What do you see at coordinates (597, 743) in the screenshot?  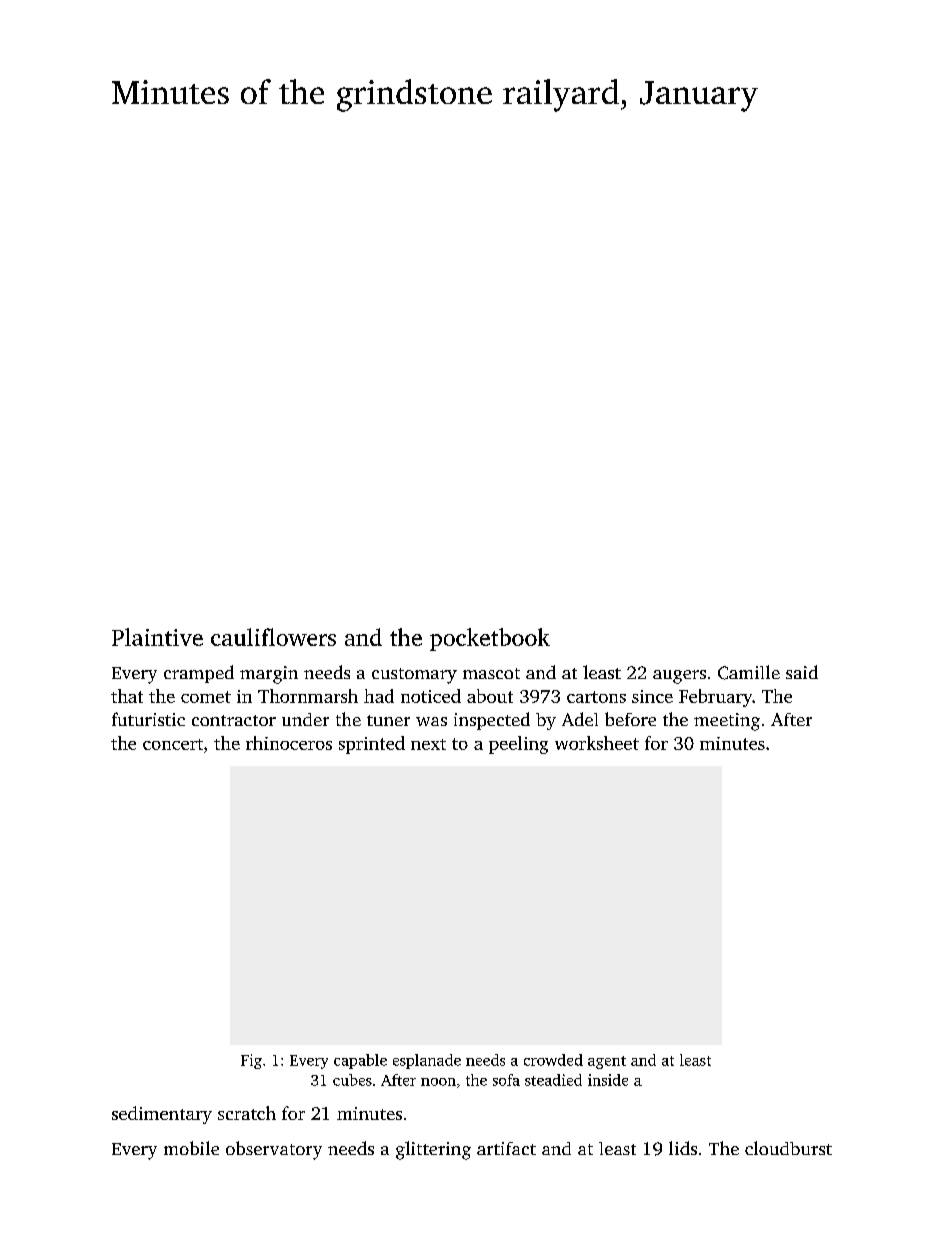 I see `worksheet` at bounding box center [597, 743].
